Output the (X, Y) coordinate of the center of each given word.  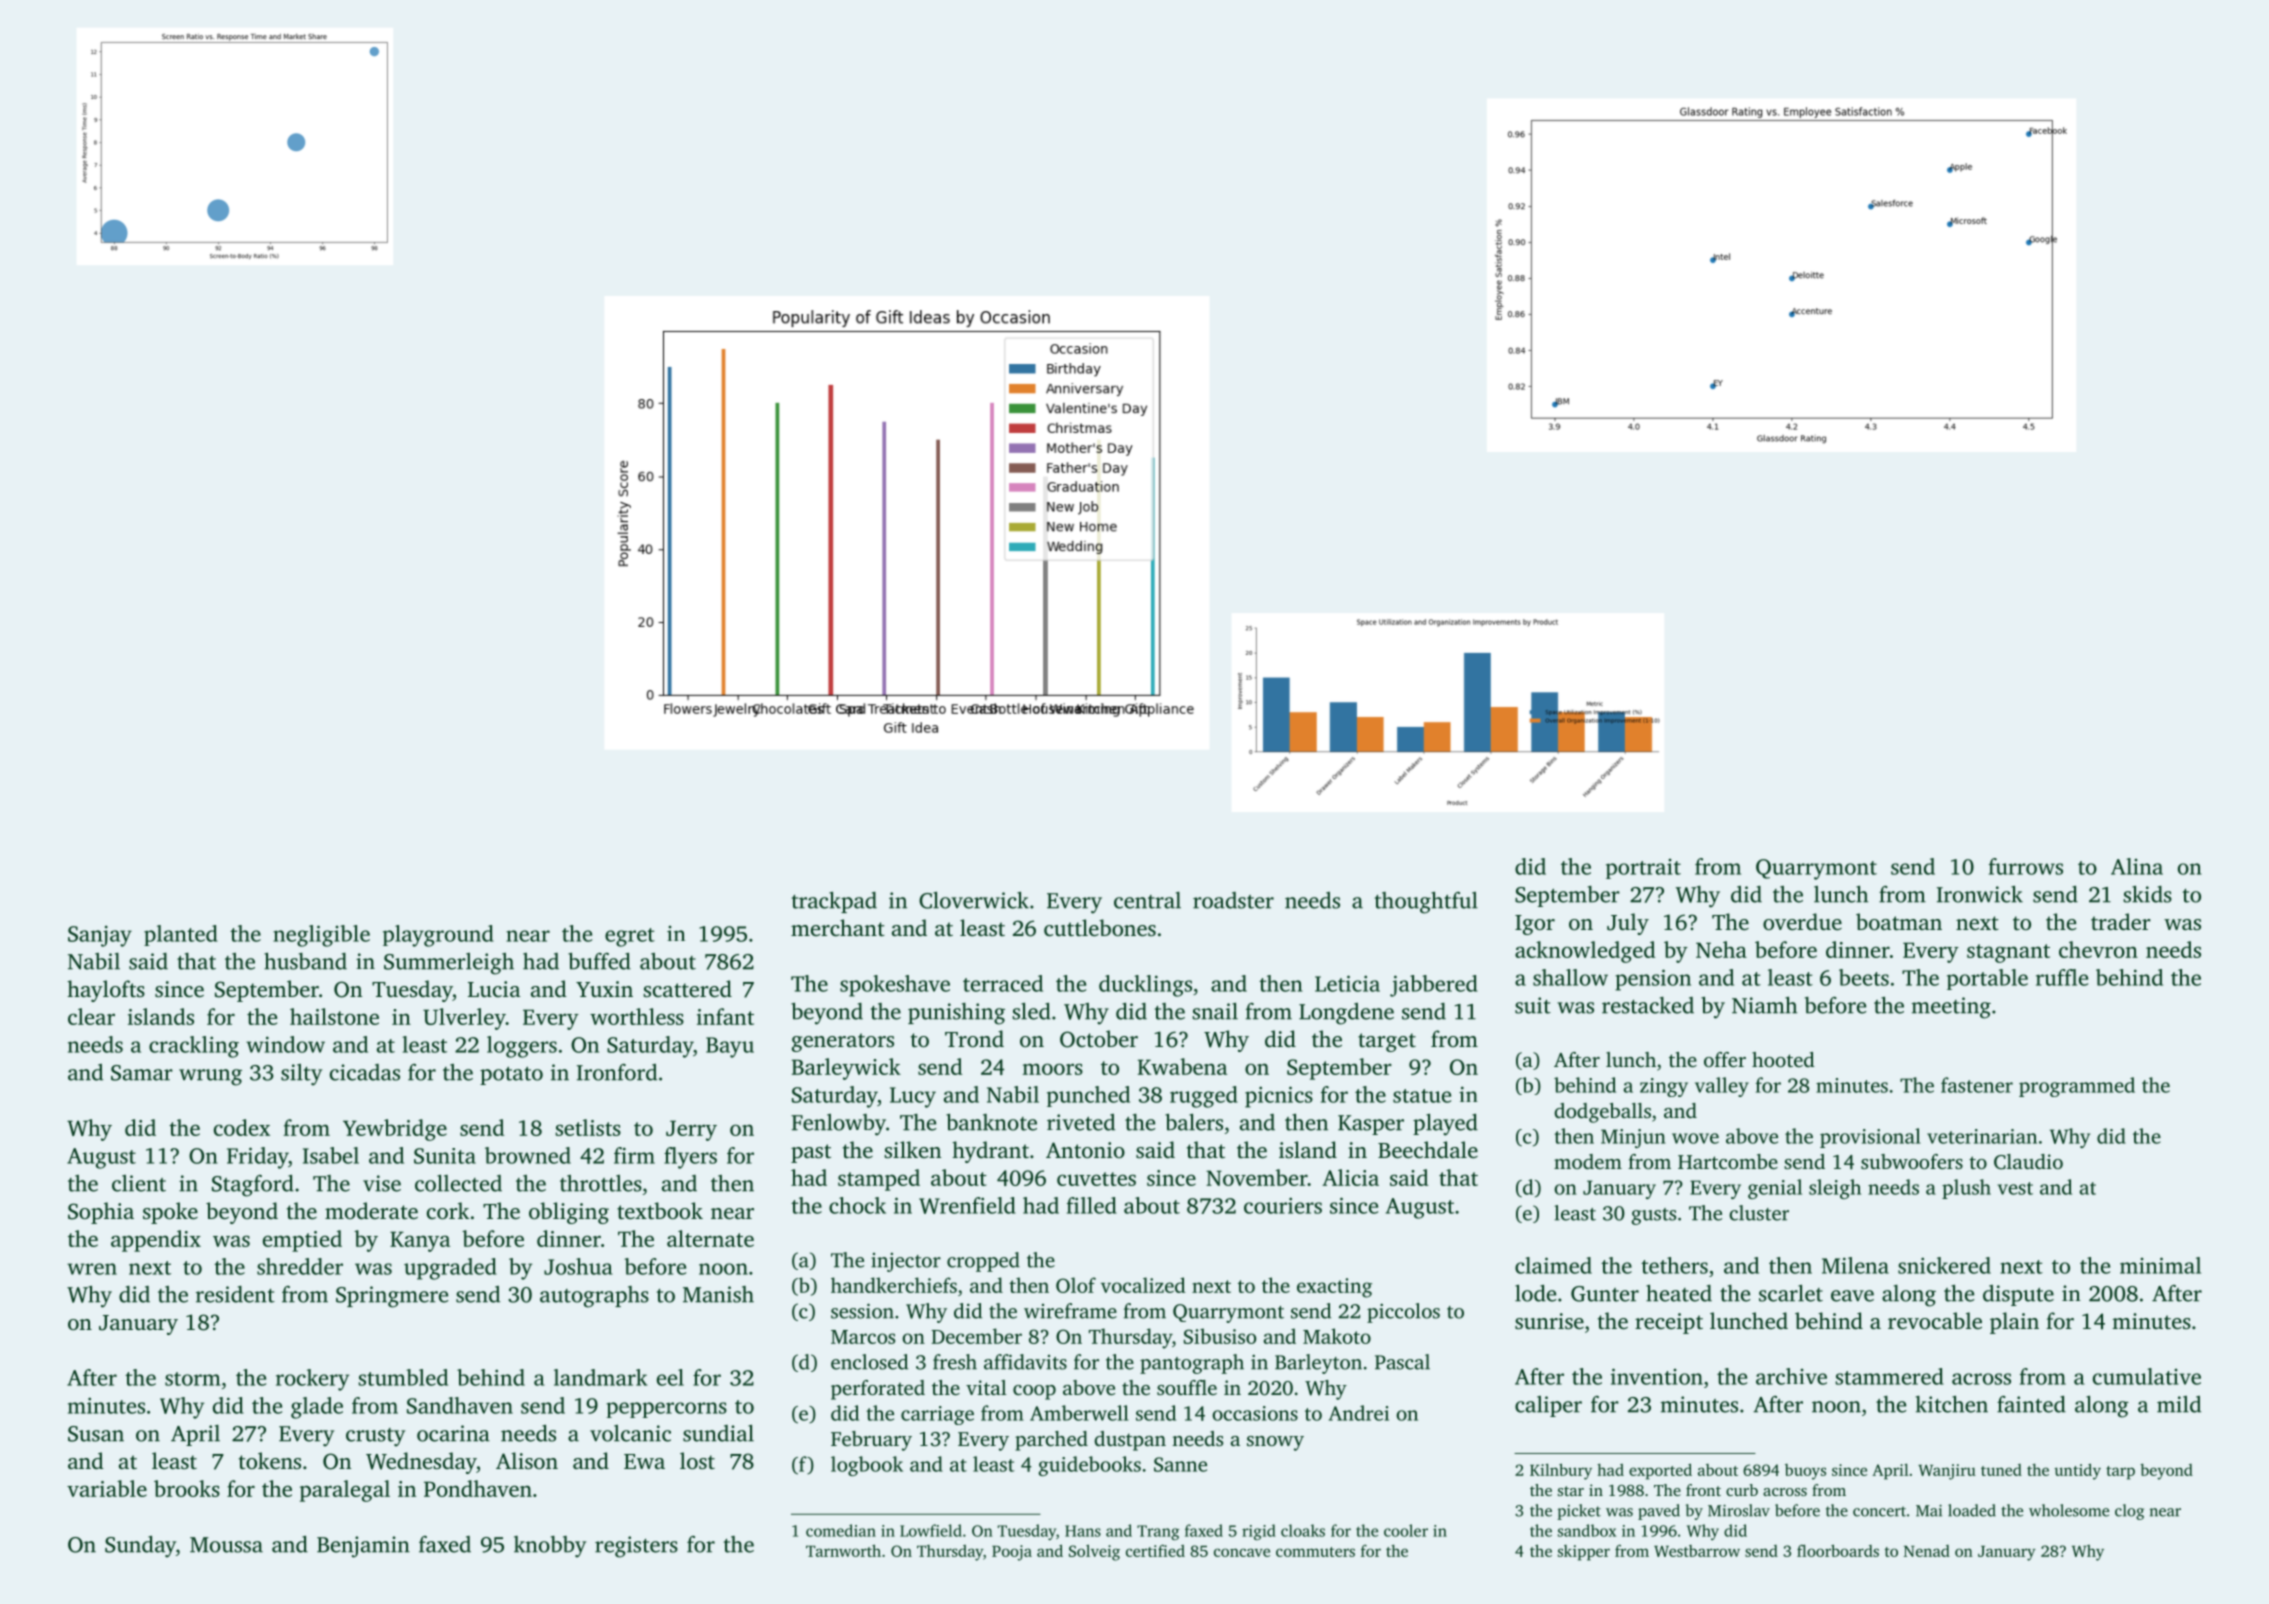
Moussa (226, 1545)
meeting (1951, 1008)
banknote (991, 1122)
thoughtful (1426, 903)
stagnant (2008, 953)
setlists (588, 1127)
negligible (321, 936)
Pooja (1012, 1553)
